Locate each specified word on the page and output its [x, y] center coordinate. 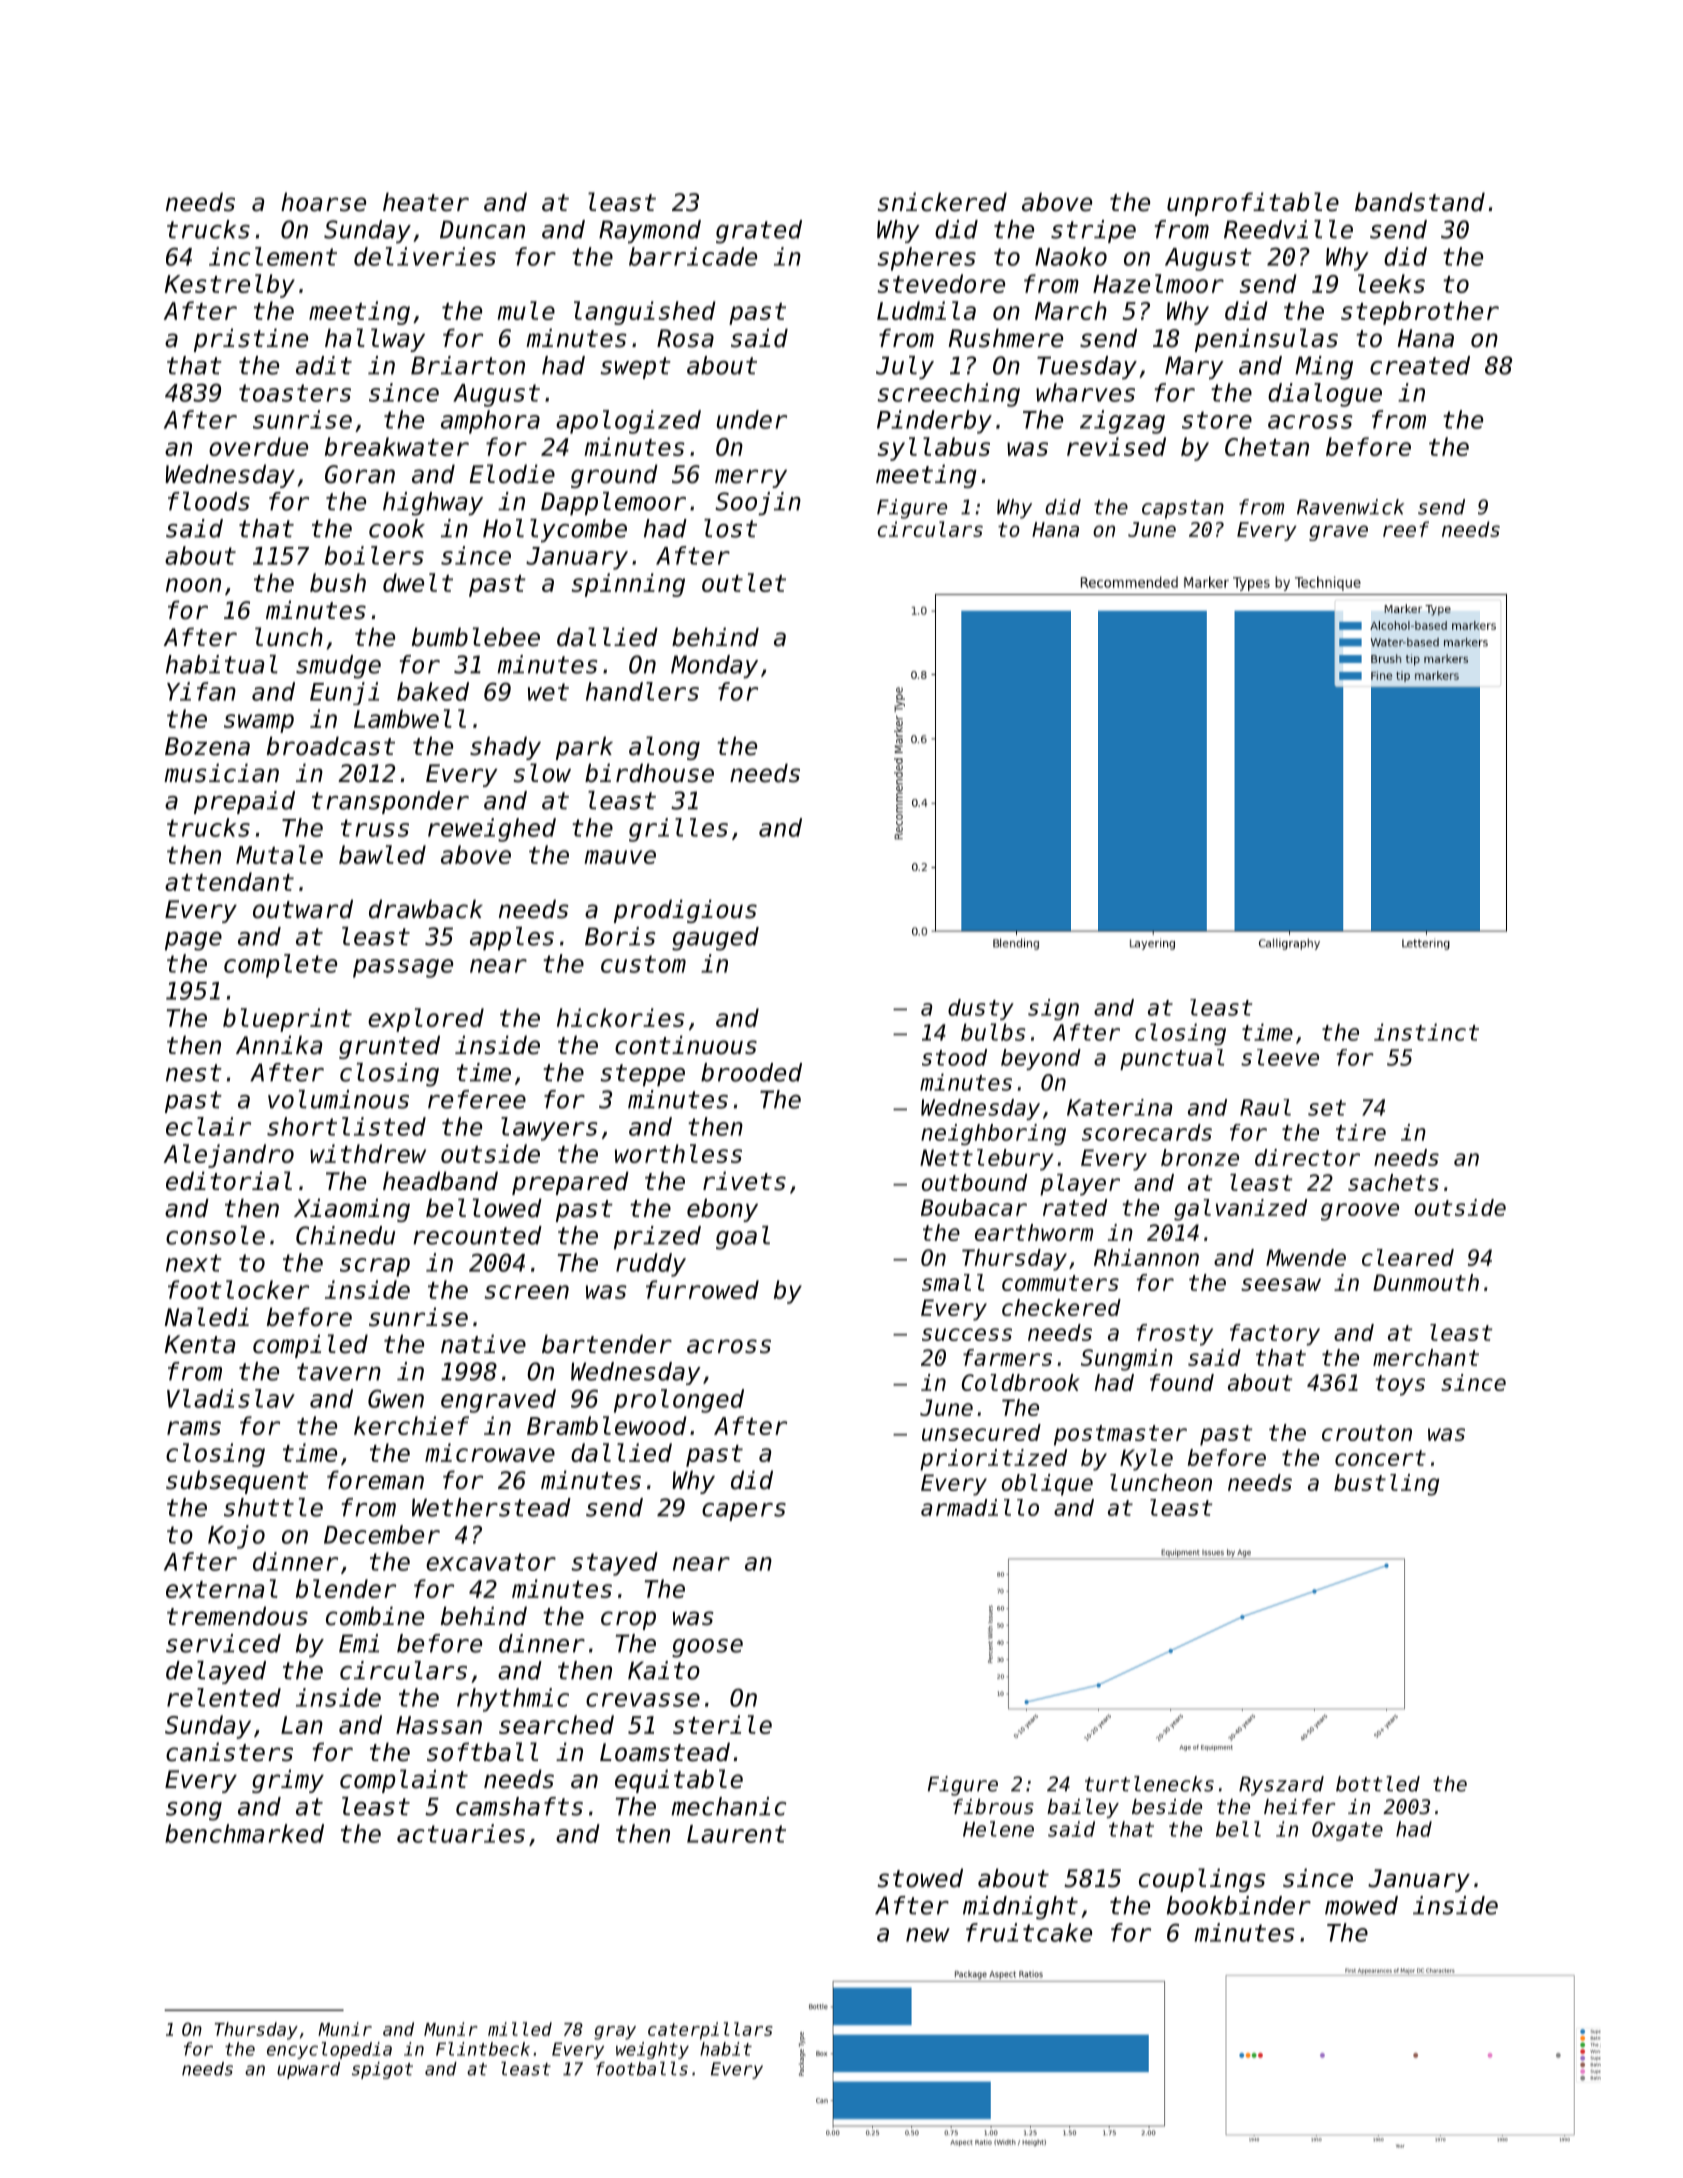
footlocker [238, 1289]
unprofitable [1253, 204]
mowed [1361, 1905]
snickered [942, 202]
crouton [1367, 1433]
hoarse [323, 202]
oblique [1047, 1485]
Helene [998, 1829]
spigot [382, 2070]
